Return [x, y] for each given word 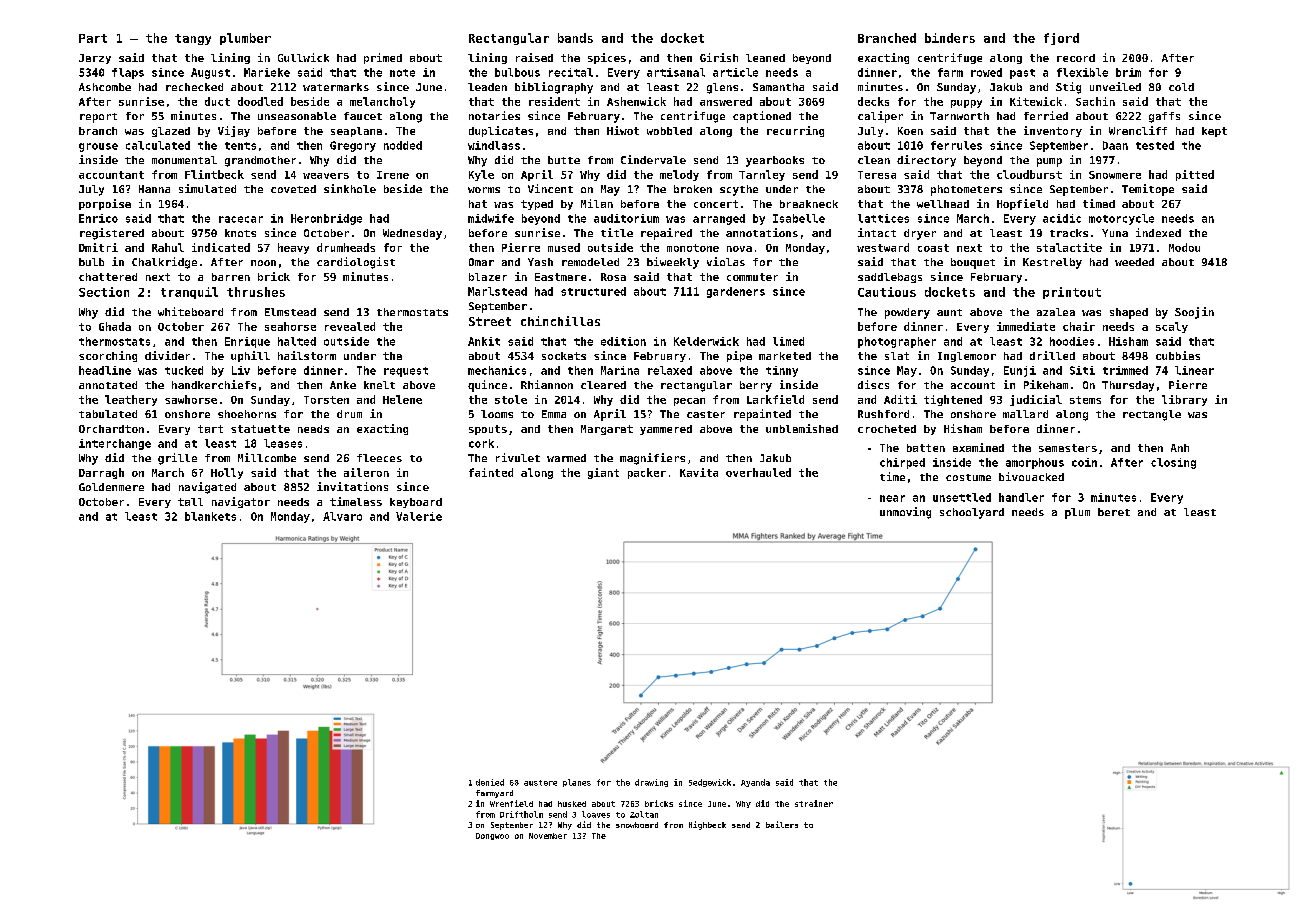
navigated [207, 488]
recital [571, 72]
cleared [603, 385]
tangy [193, 39]
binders [950, 38]
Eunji [1020, 371]
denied [490, 782]
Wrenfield [511, 803]
